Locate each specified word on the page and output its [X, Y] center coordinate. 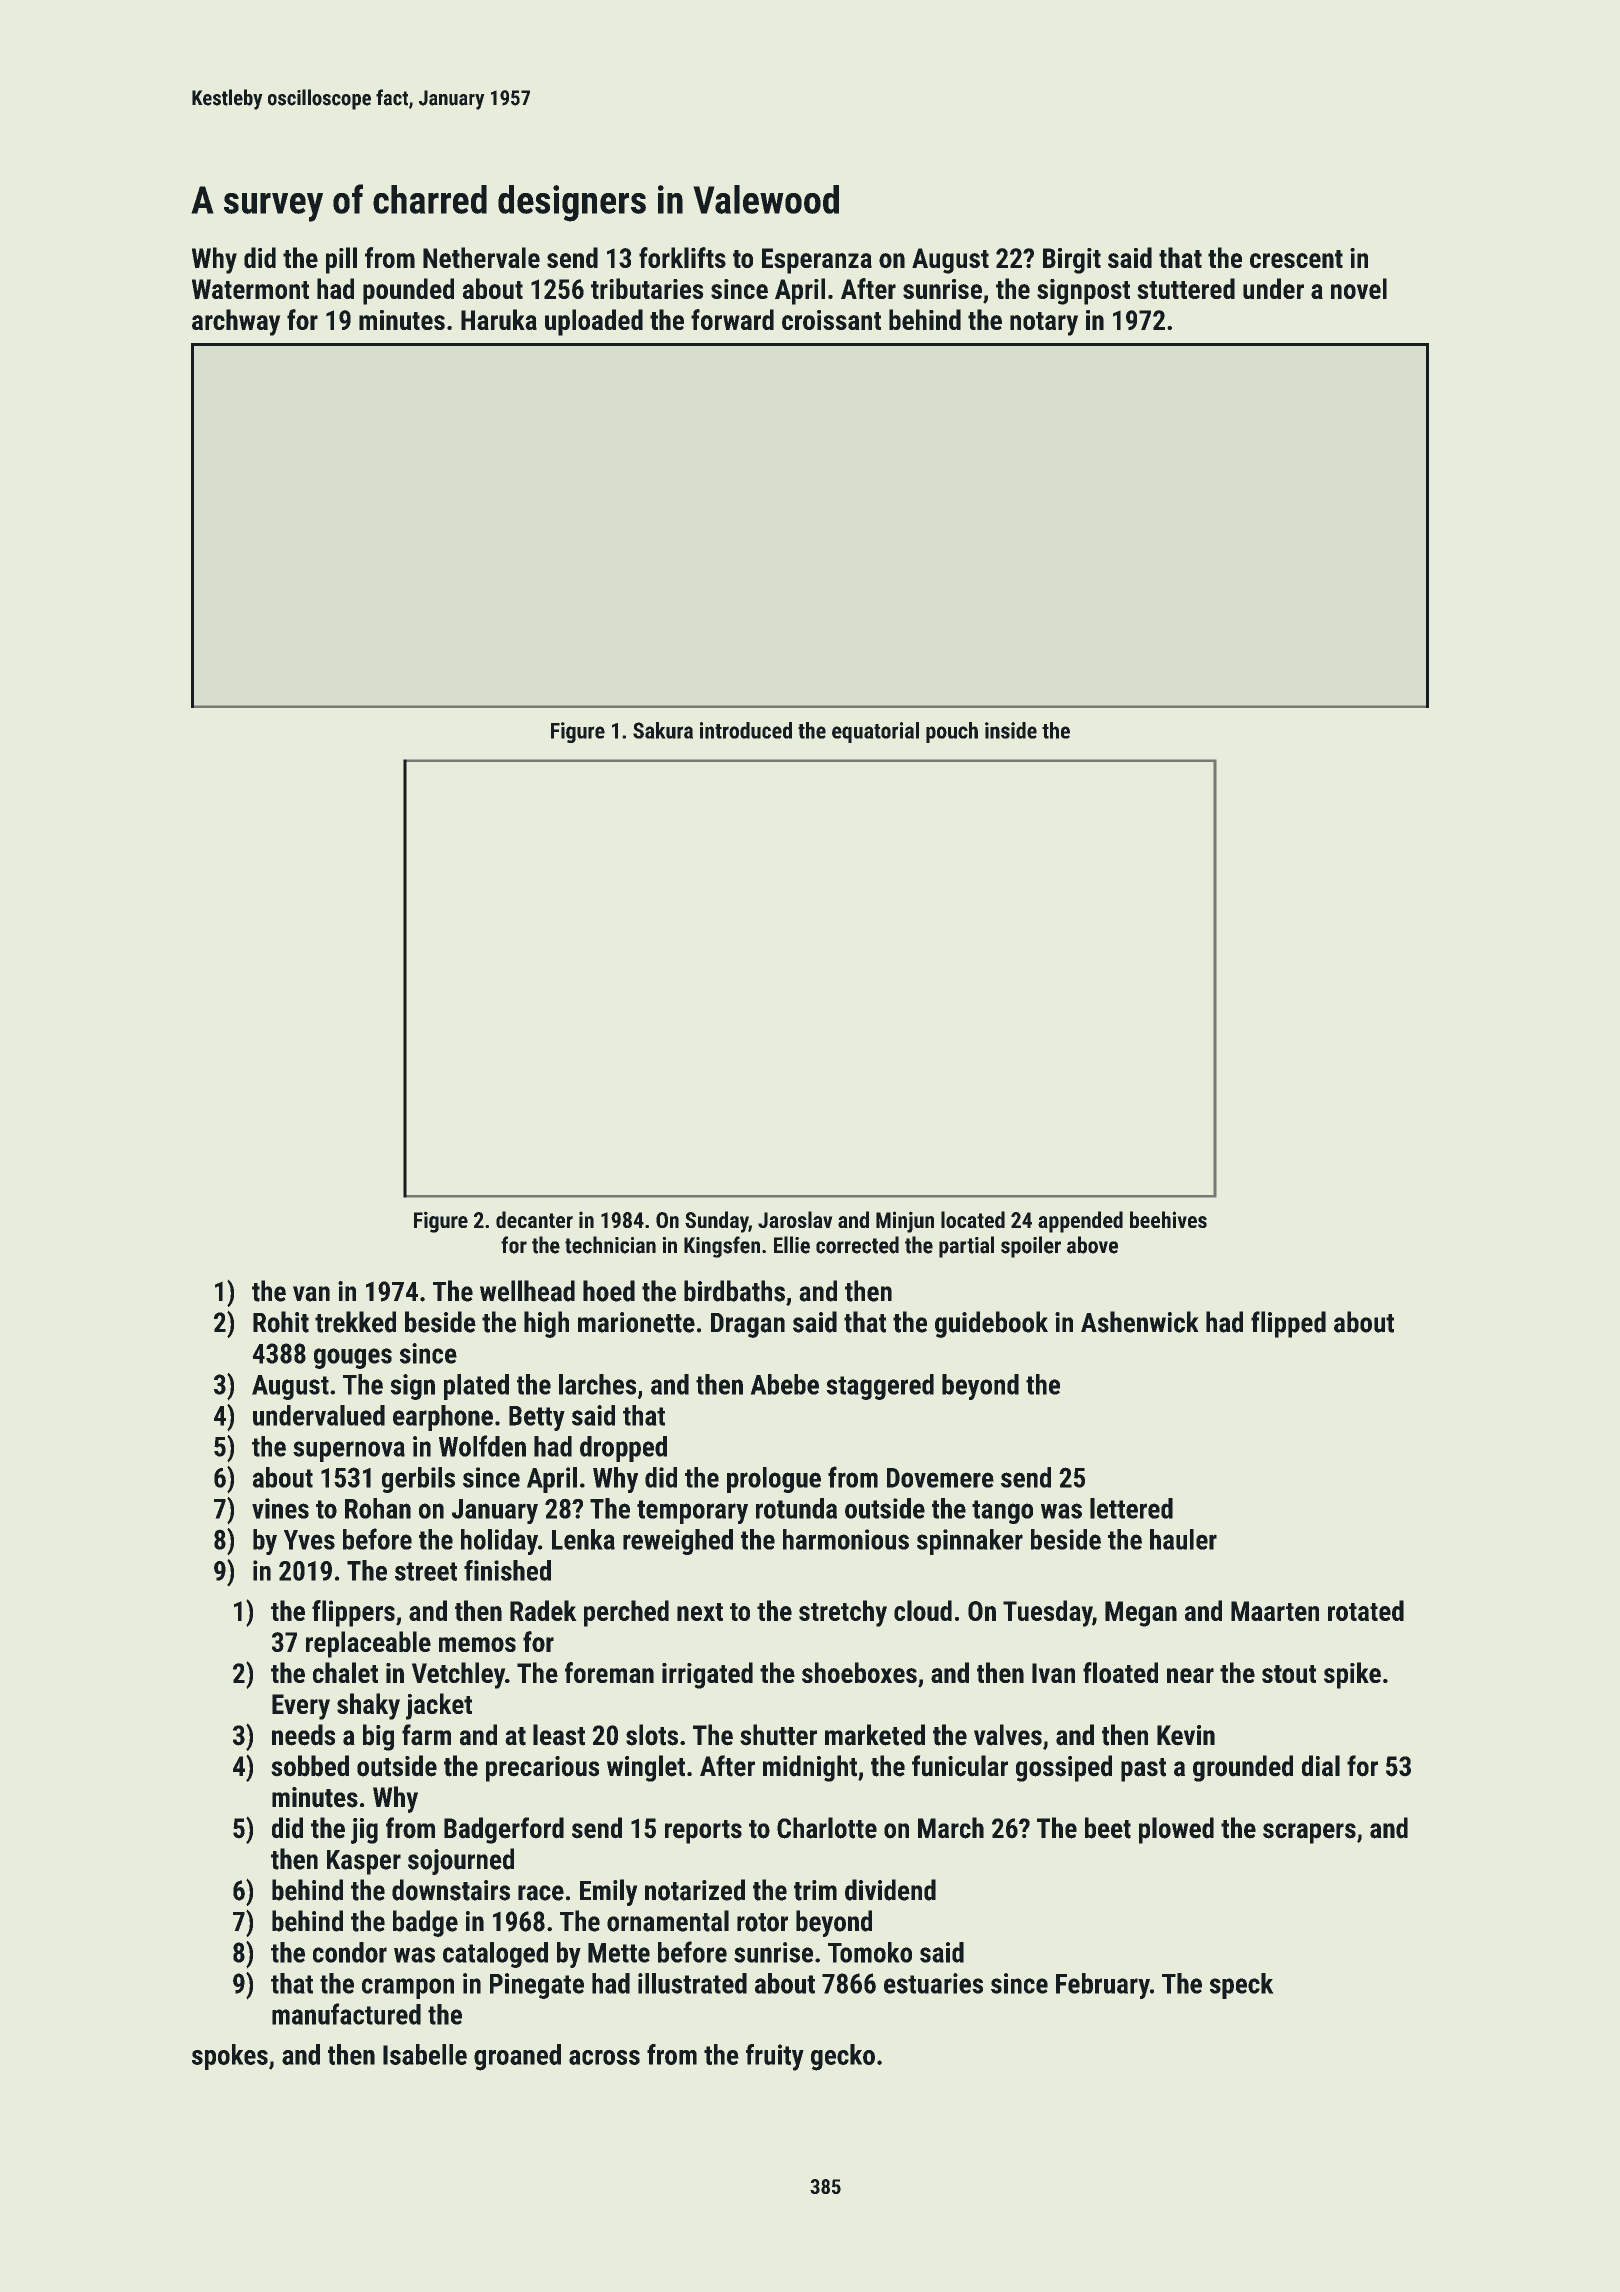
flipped [1288, 1324]
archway [236, 322]
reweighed [678, 1542]
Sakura [663, 730]
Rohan [378, 1508]
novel [1359, 288]
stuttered [1186, 288]
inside [1011, 730]
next [700, 1612]
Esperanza [817, 261]
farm [426, 1735]
